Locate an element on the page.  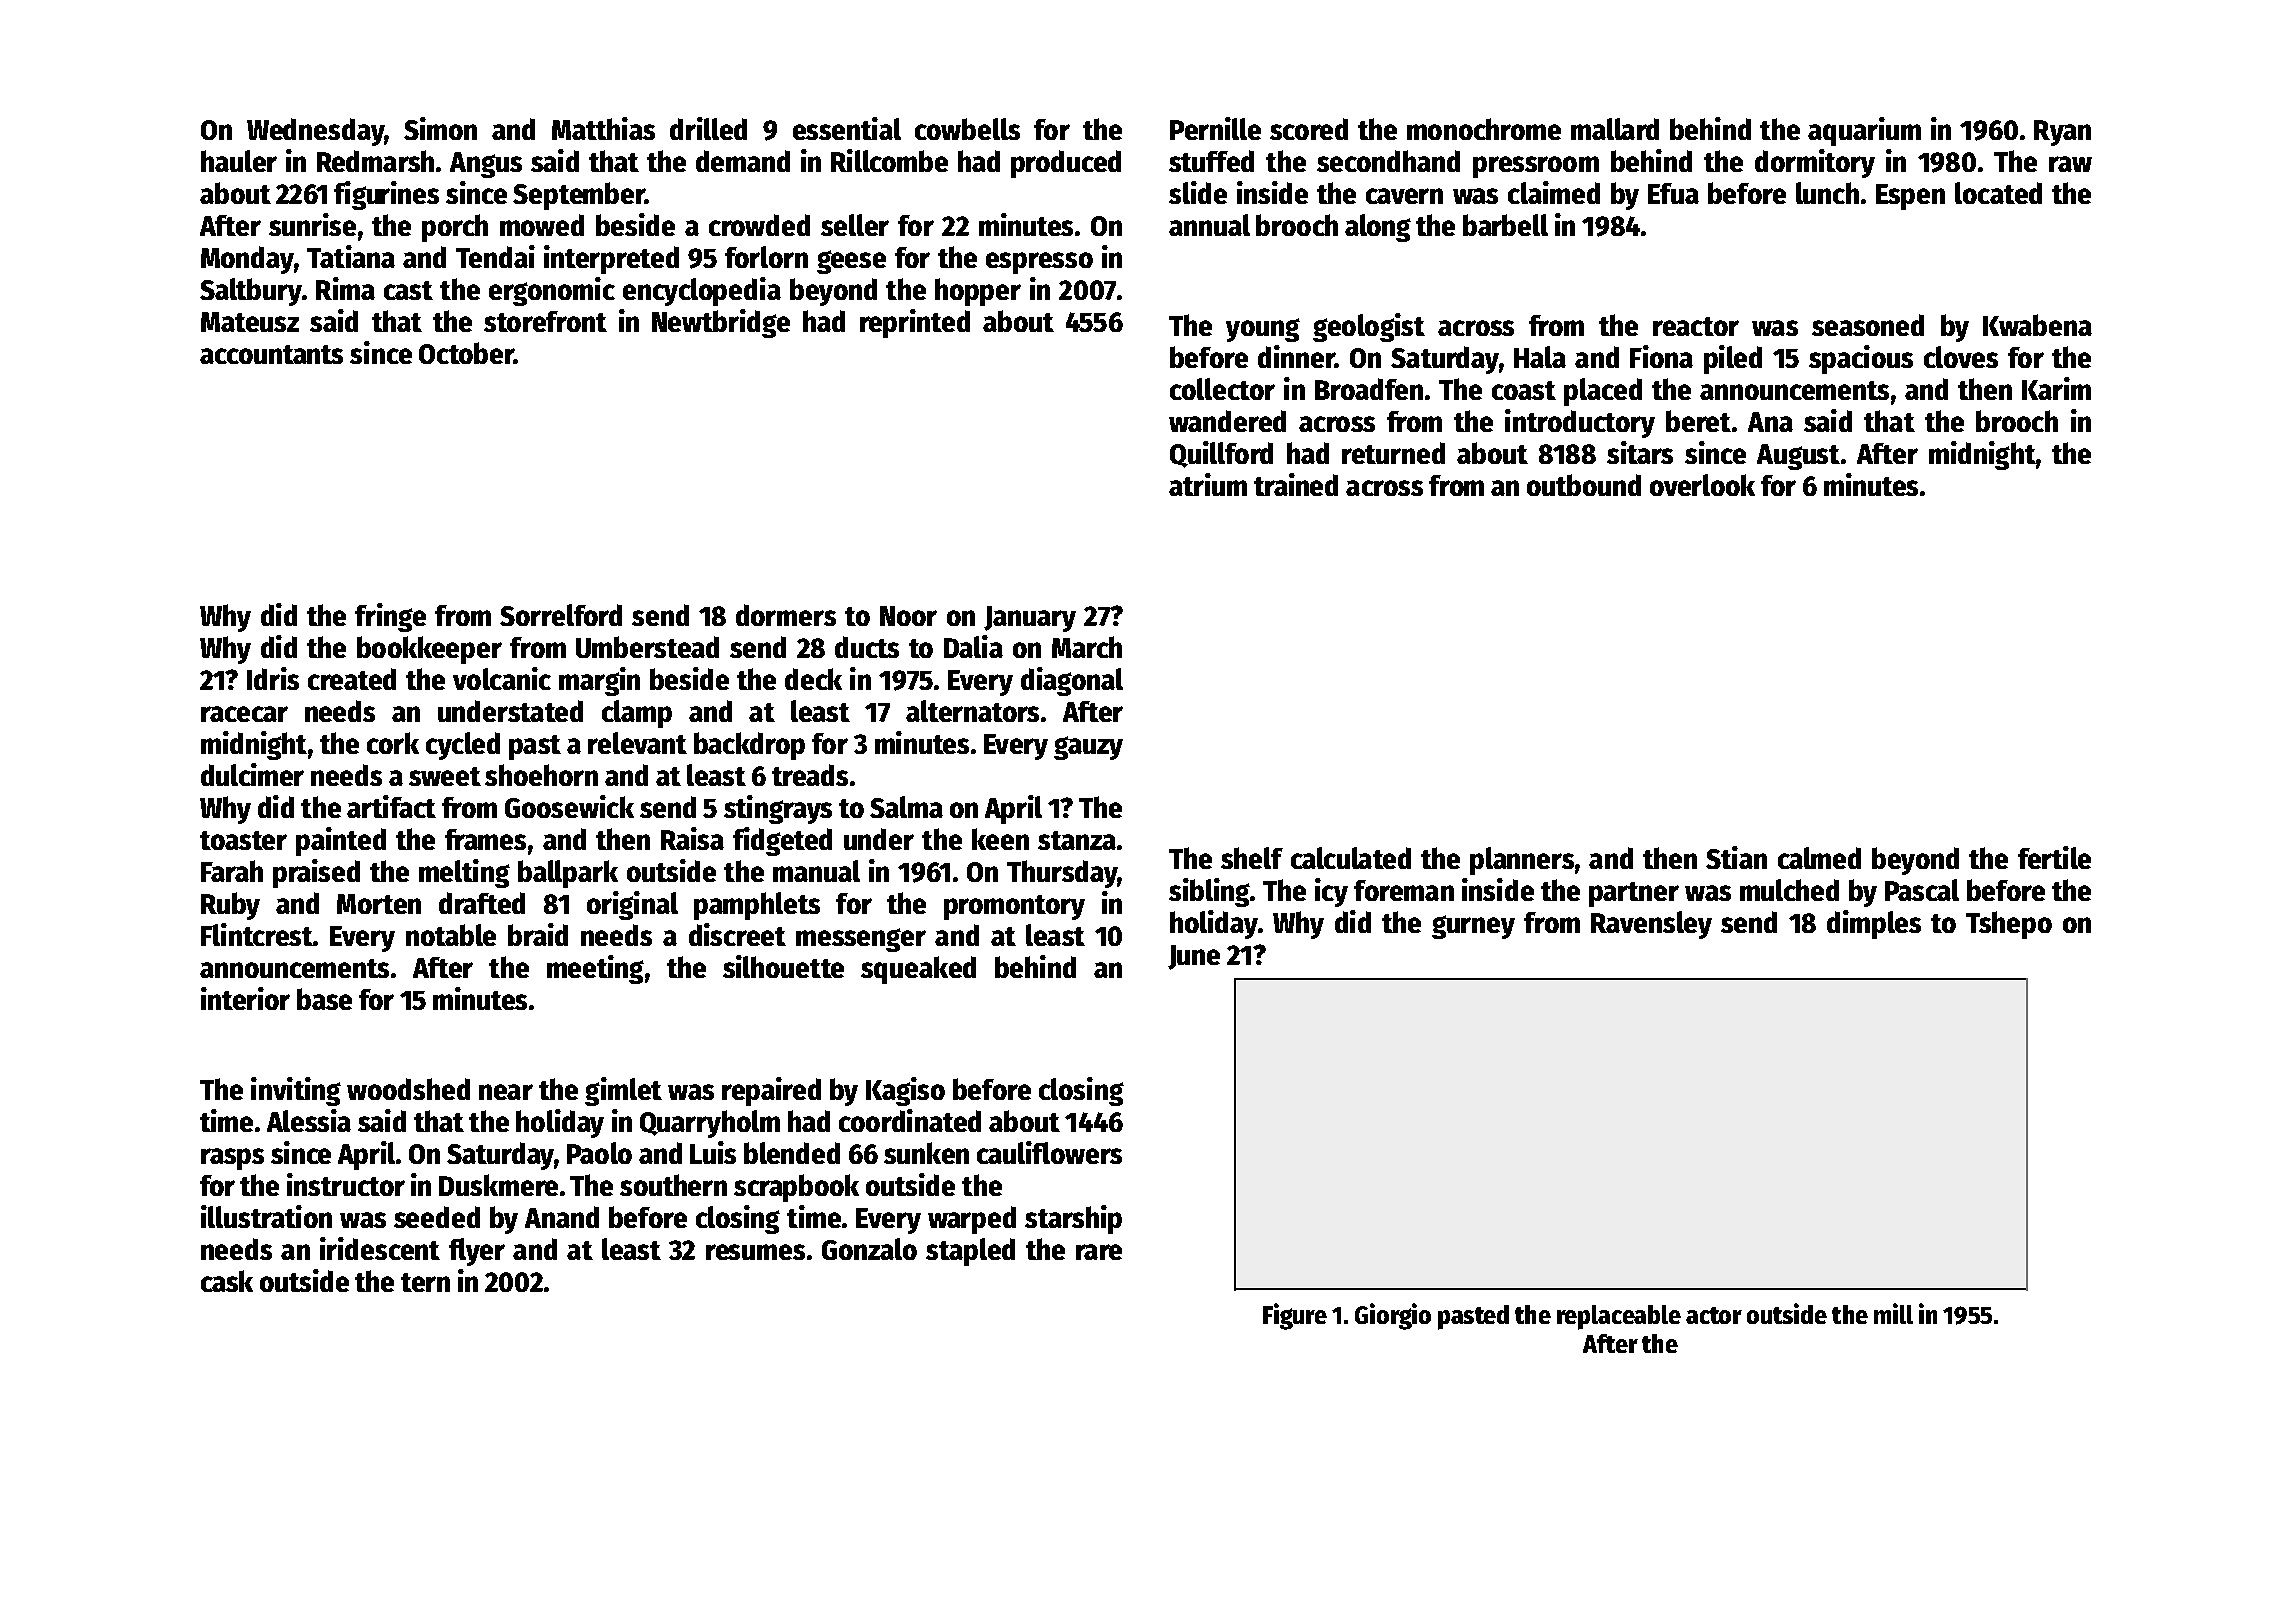
Noor is located at coordinates (908, 616).
